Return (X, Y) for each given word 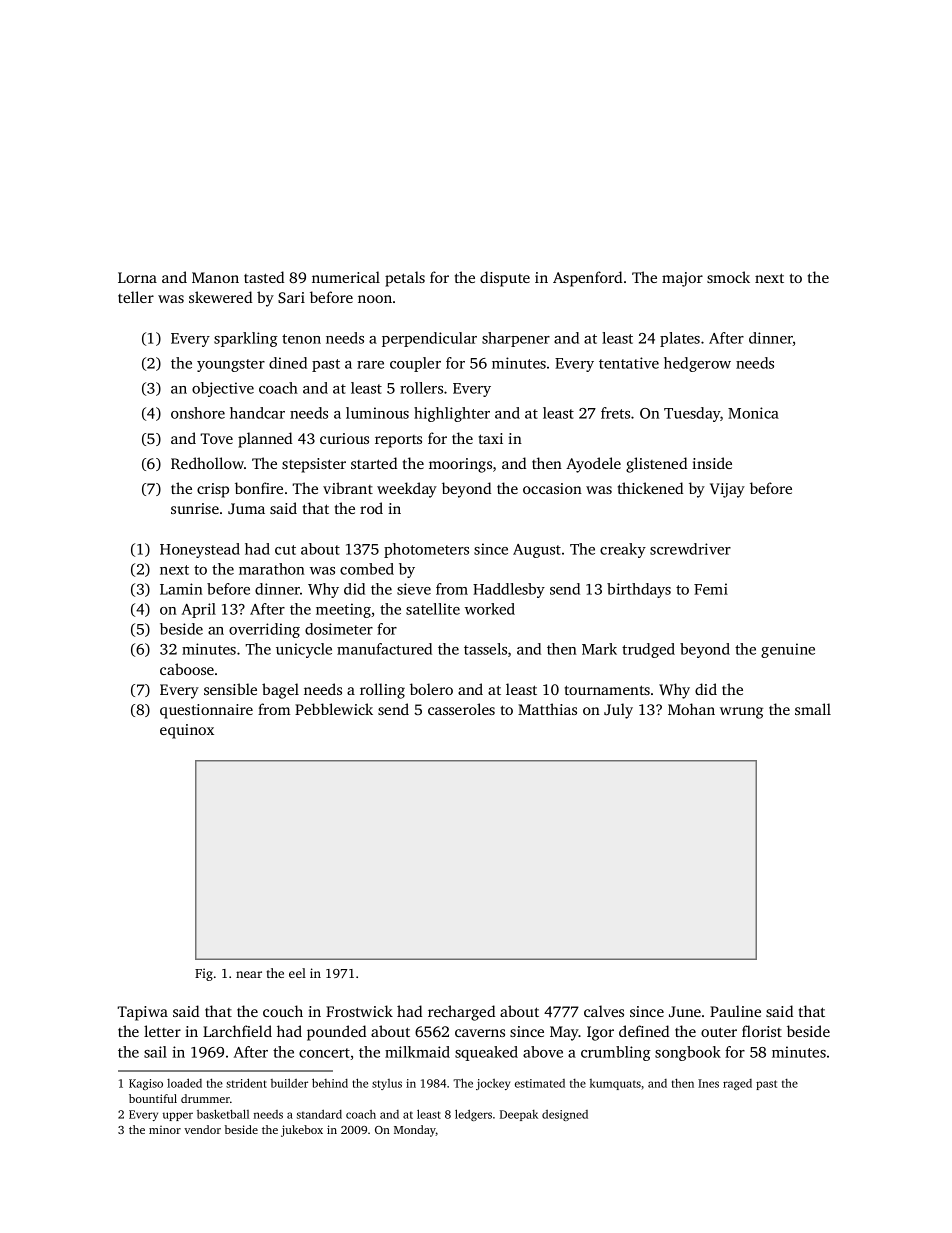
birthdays (639, 590)
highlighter (452, 414)
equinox (187, 731)
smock (728, 277)
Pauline (735, 1011)
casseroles (461, 709)
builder (289, 1083)
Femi (711, 589)
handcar (257, 413)
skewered (220, 297)
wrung (741, 713)
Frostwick (359, 1011)
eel (297, 973)
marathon (272, 569)
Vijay (727, 490)
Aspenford (587, 279)
